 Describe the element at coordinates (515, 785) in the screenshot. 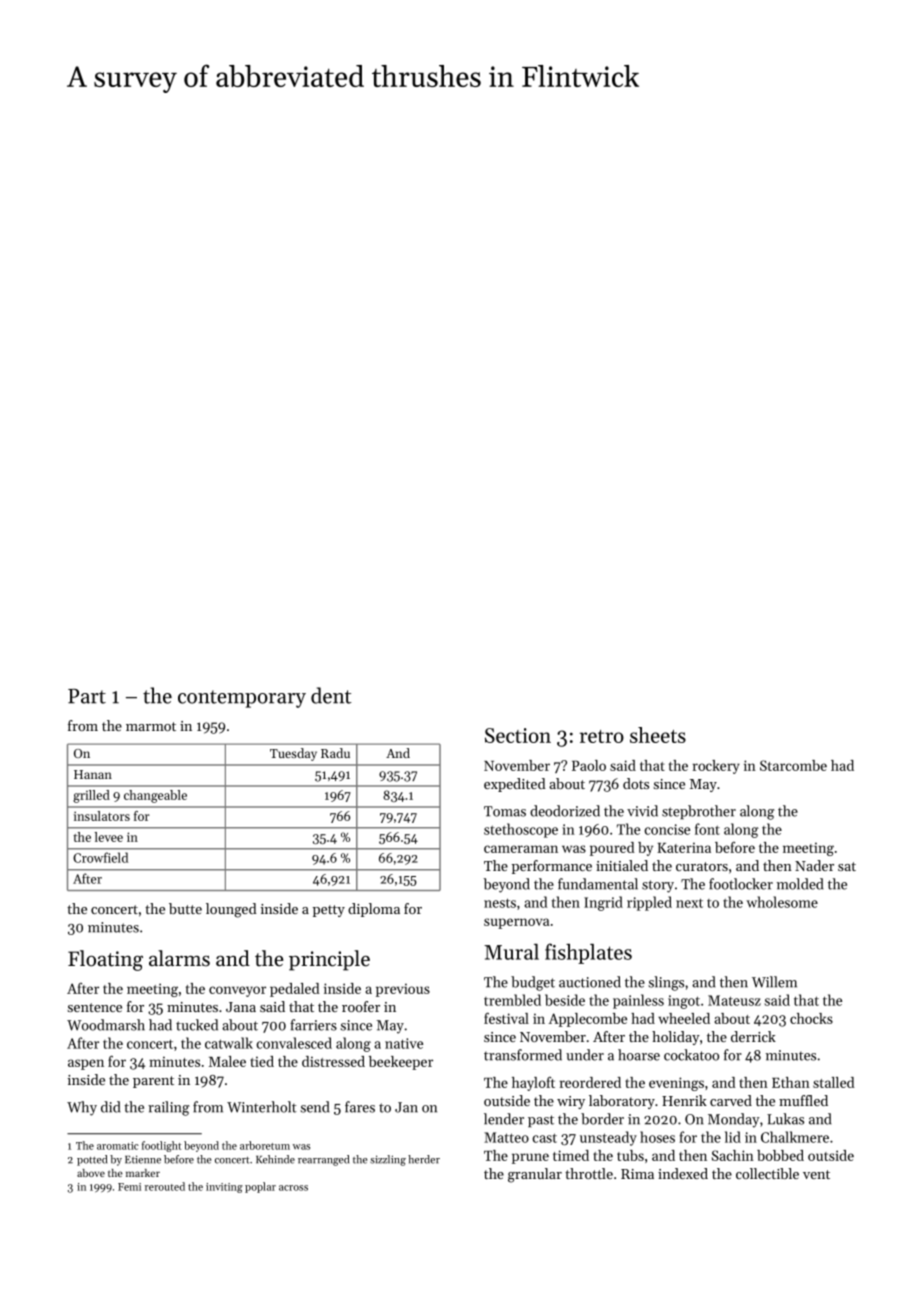

I see `expedited` at that location.
